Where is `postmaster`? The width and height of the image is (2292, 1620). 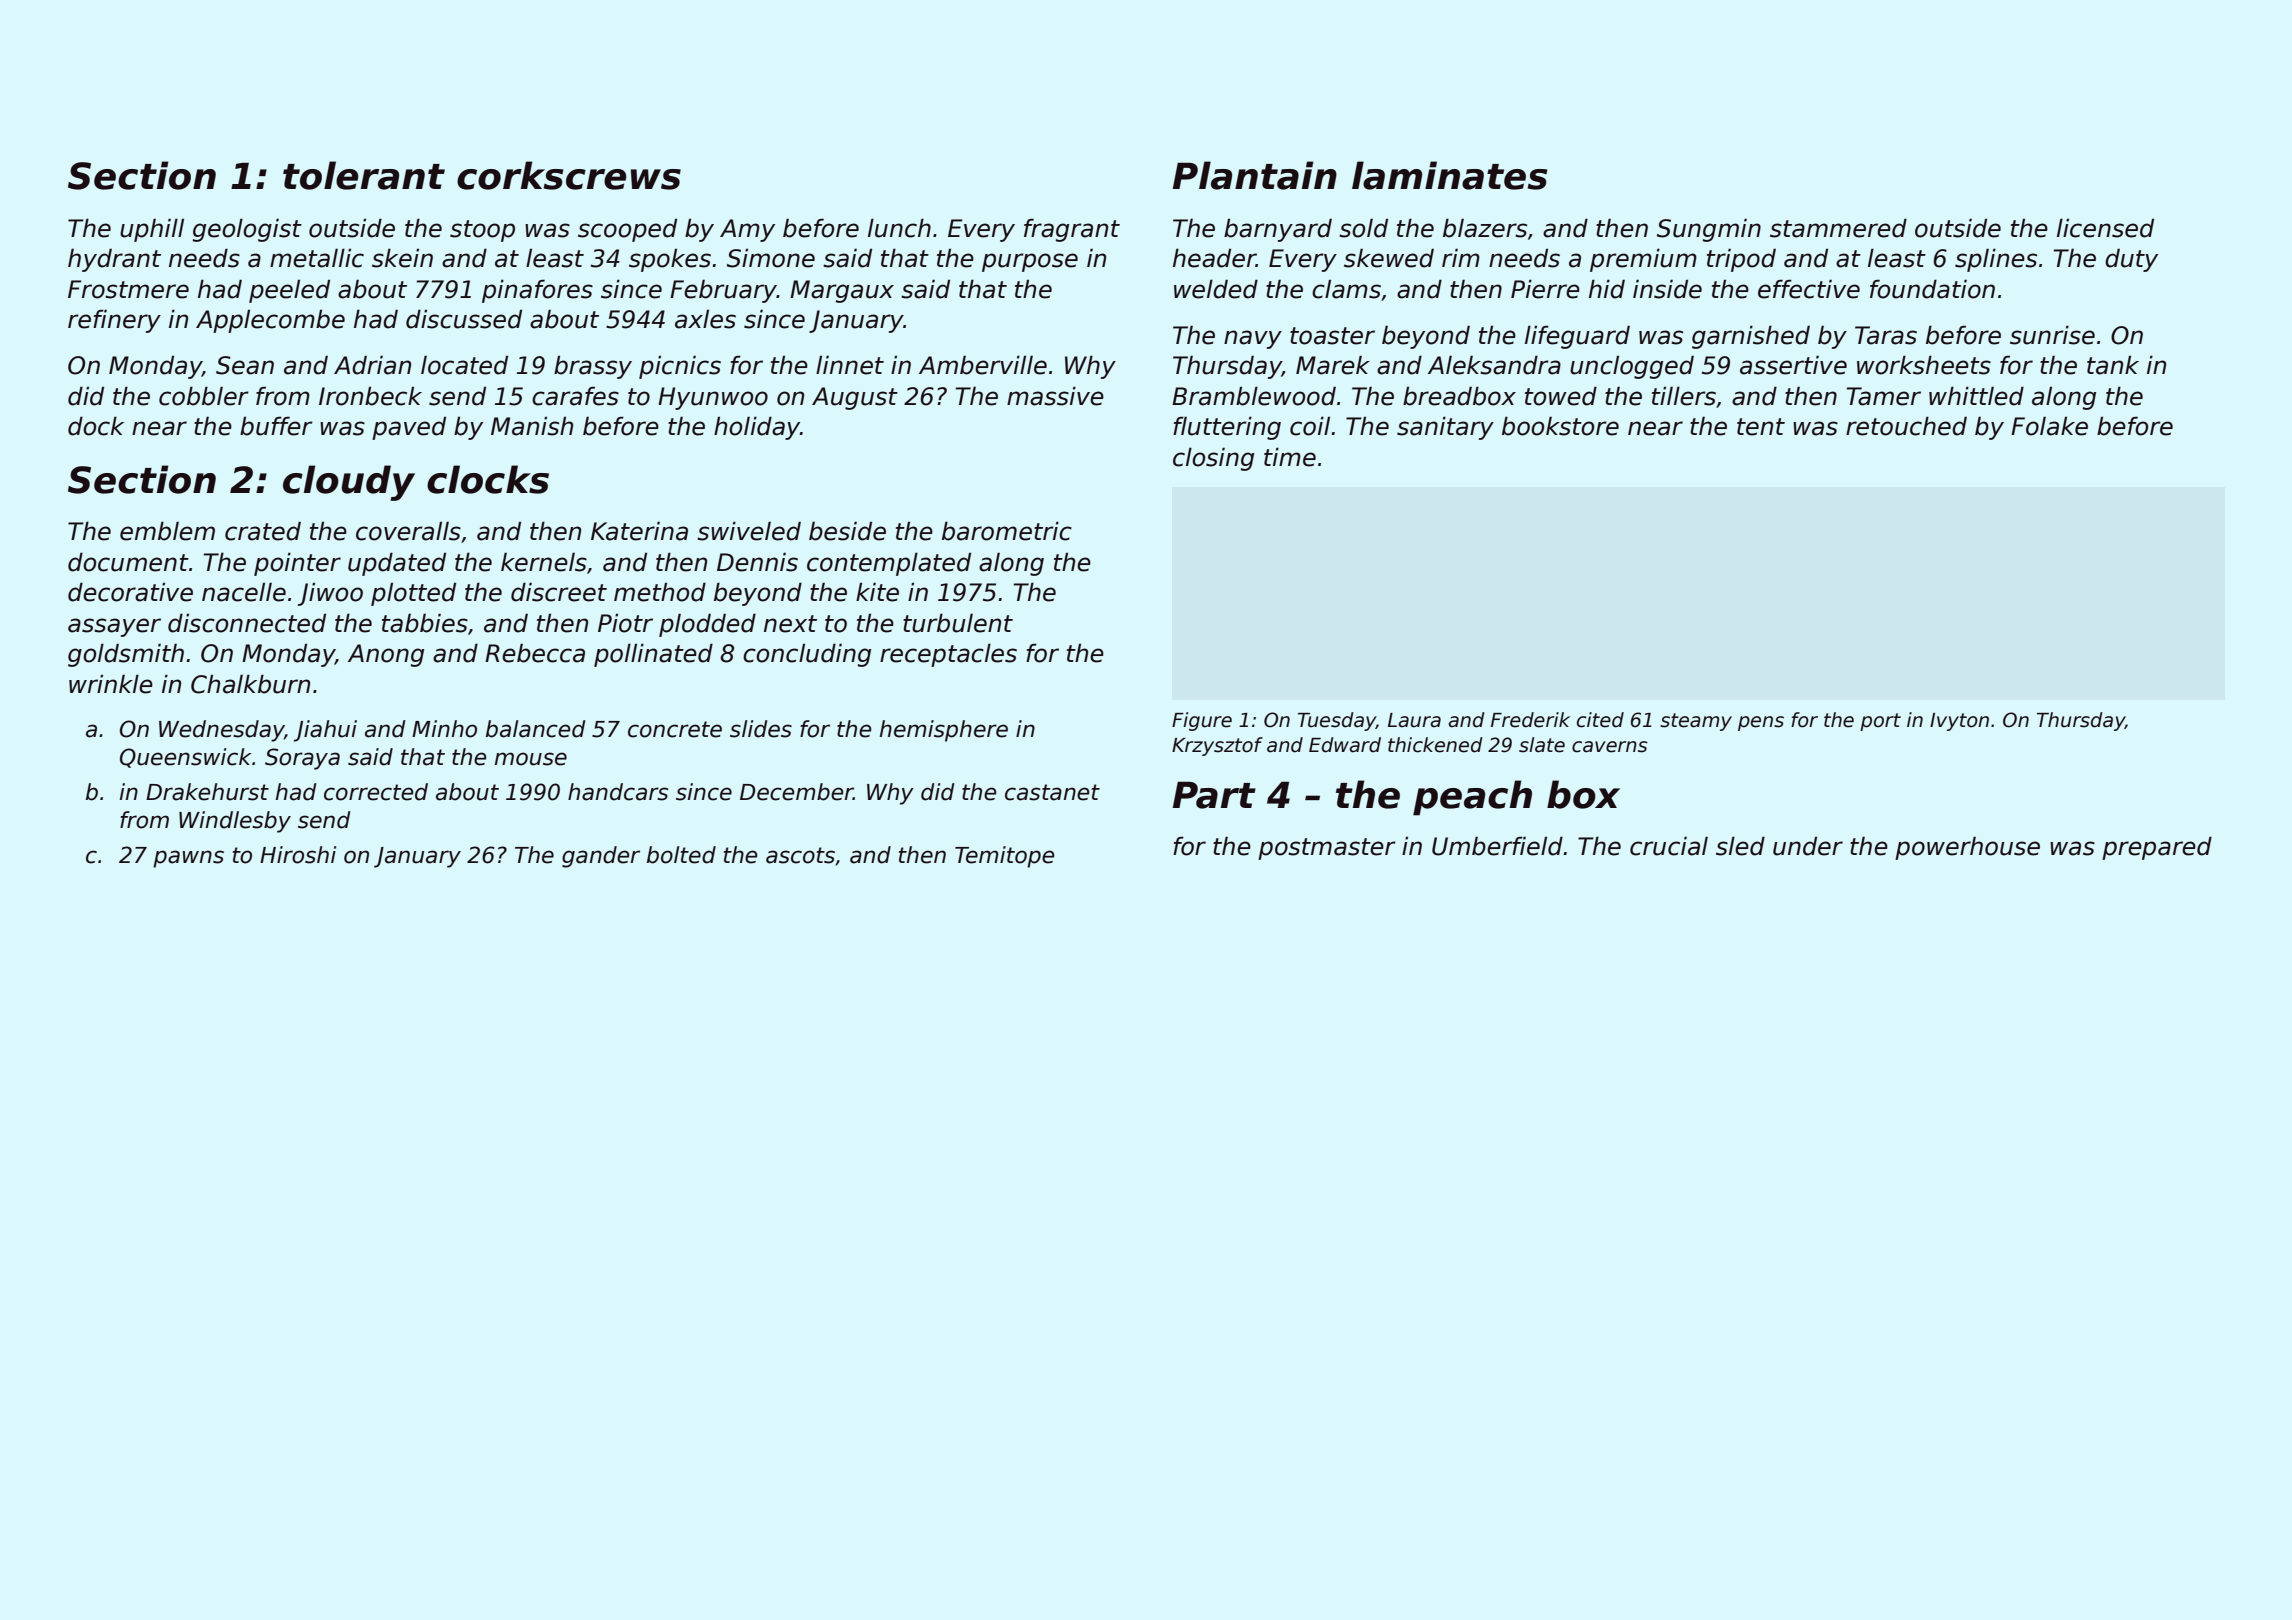
postmaster is located at coordinates (1327, 849).
